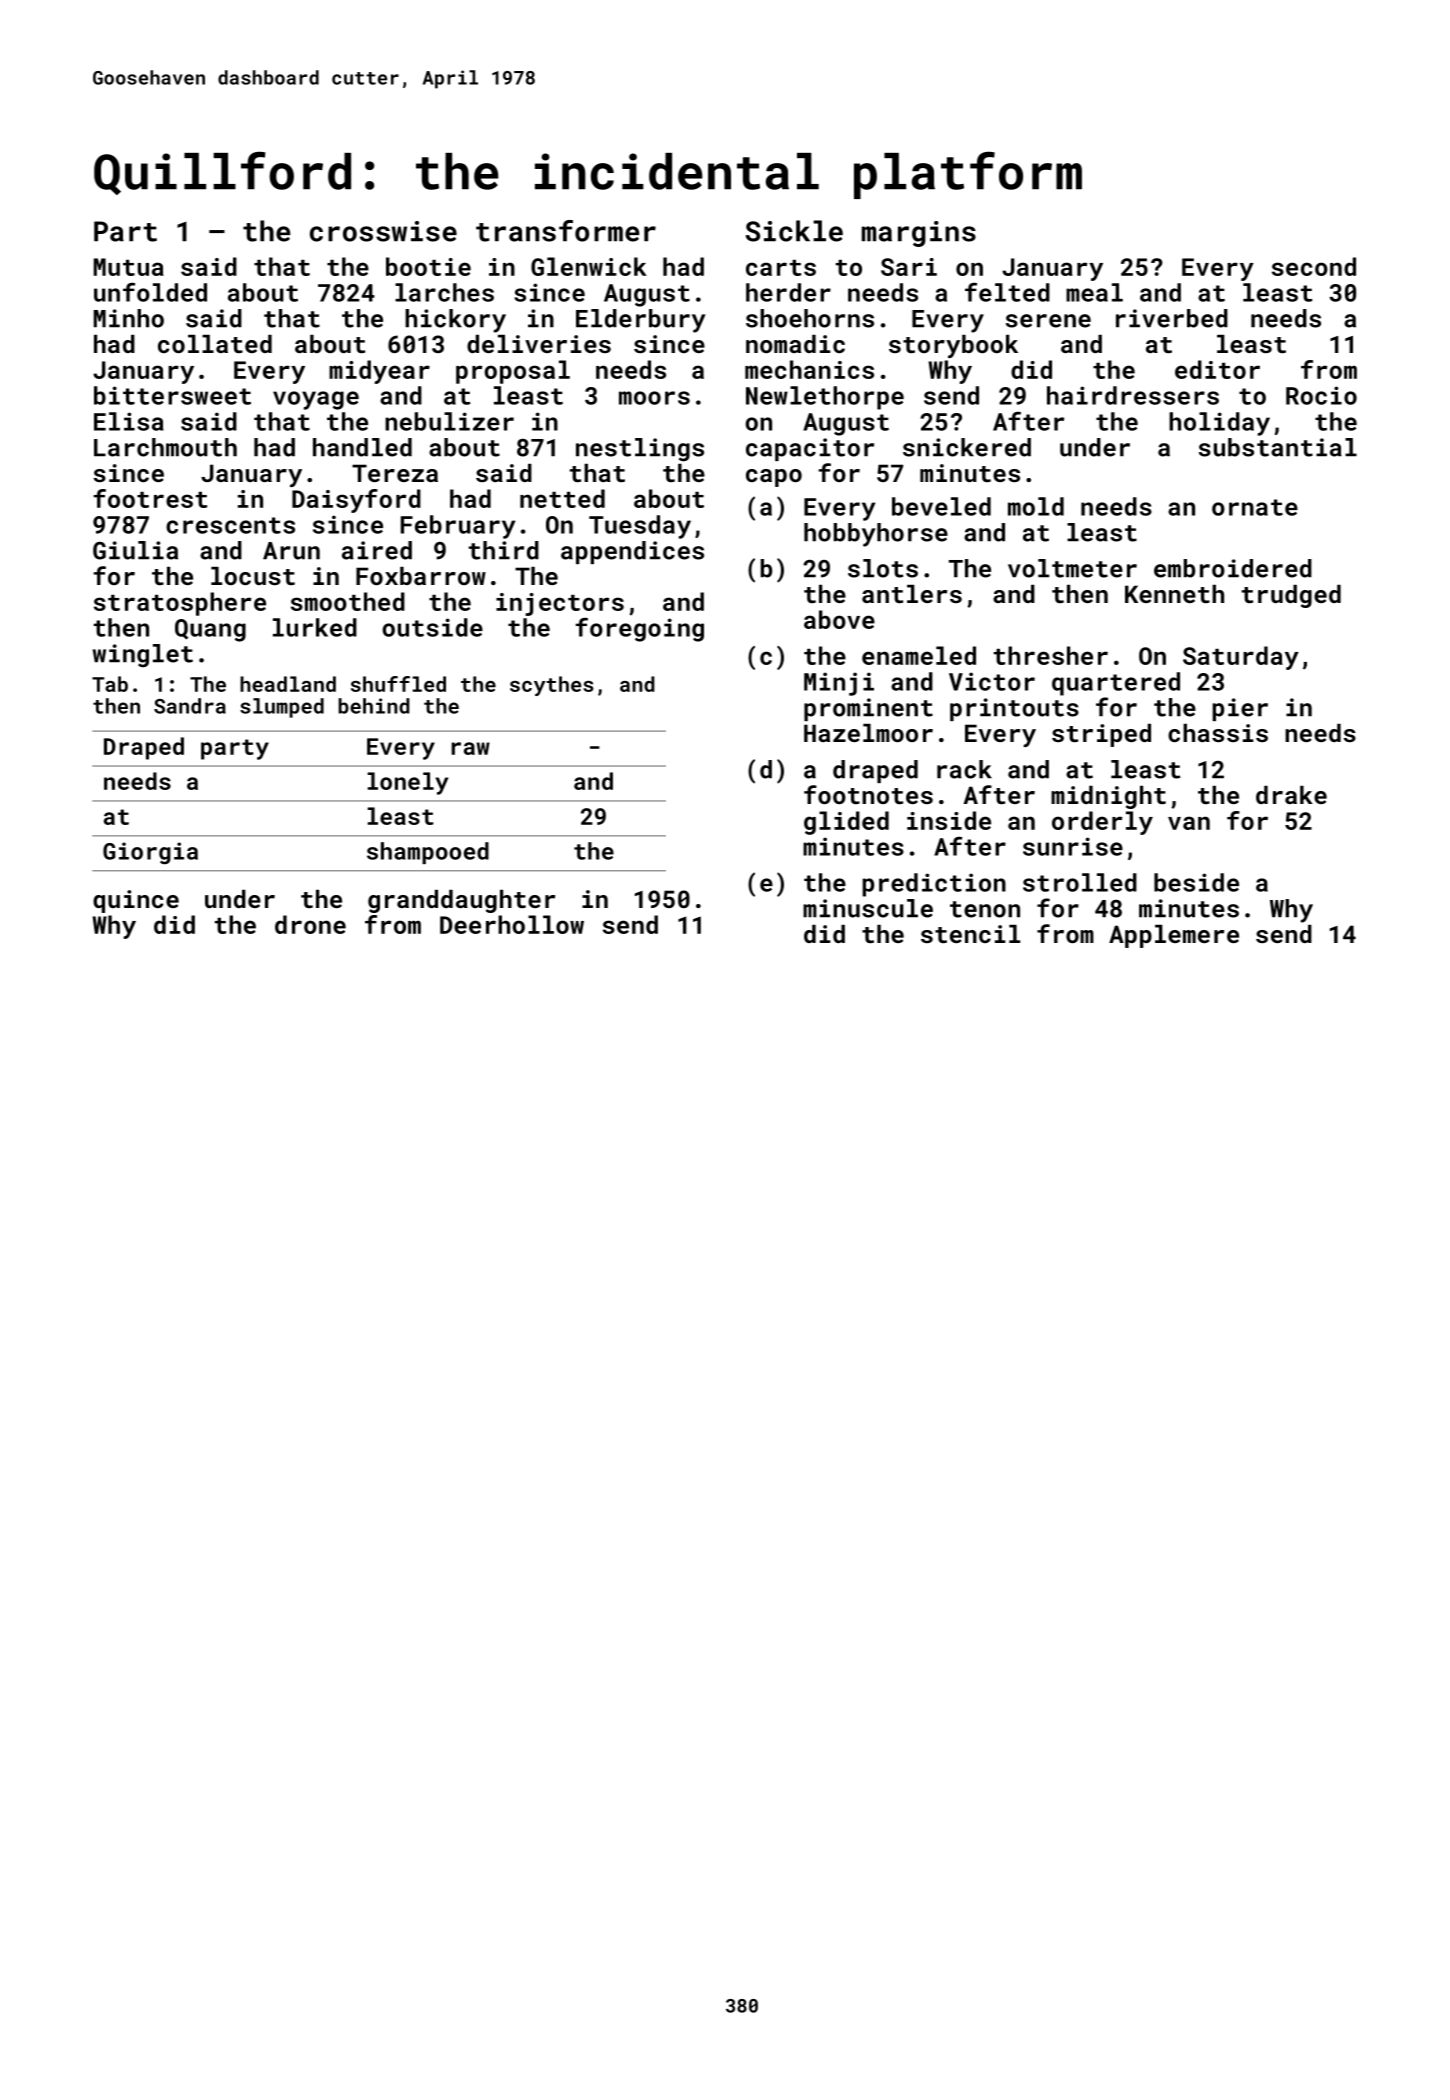 The image size is (1450, 2100). I want to click on thresher, so click(1051, 655).
